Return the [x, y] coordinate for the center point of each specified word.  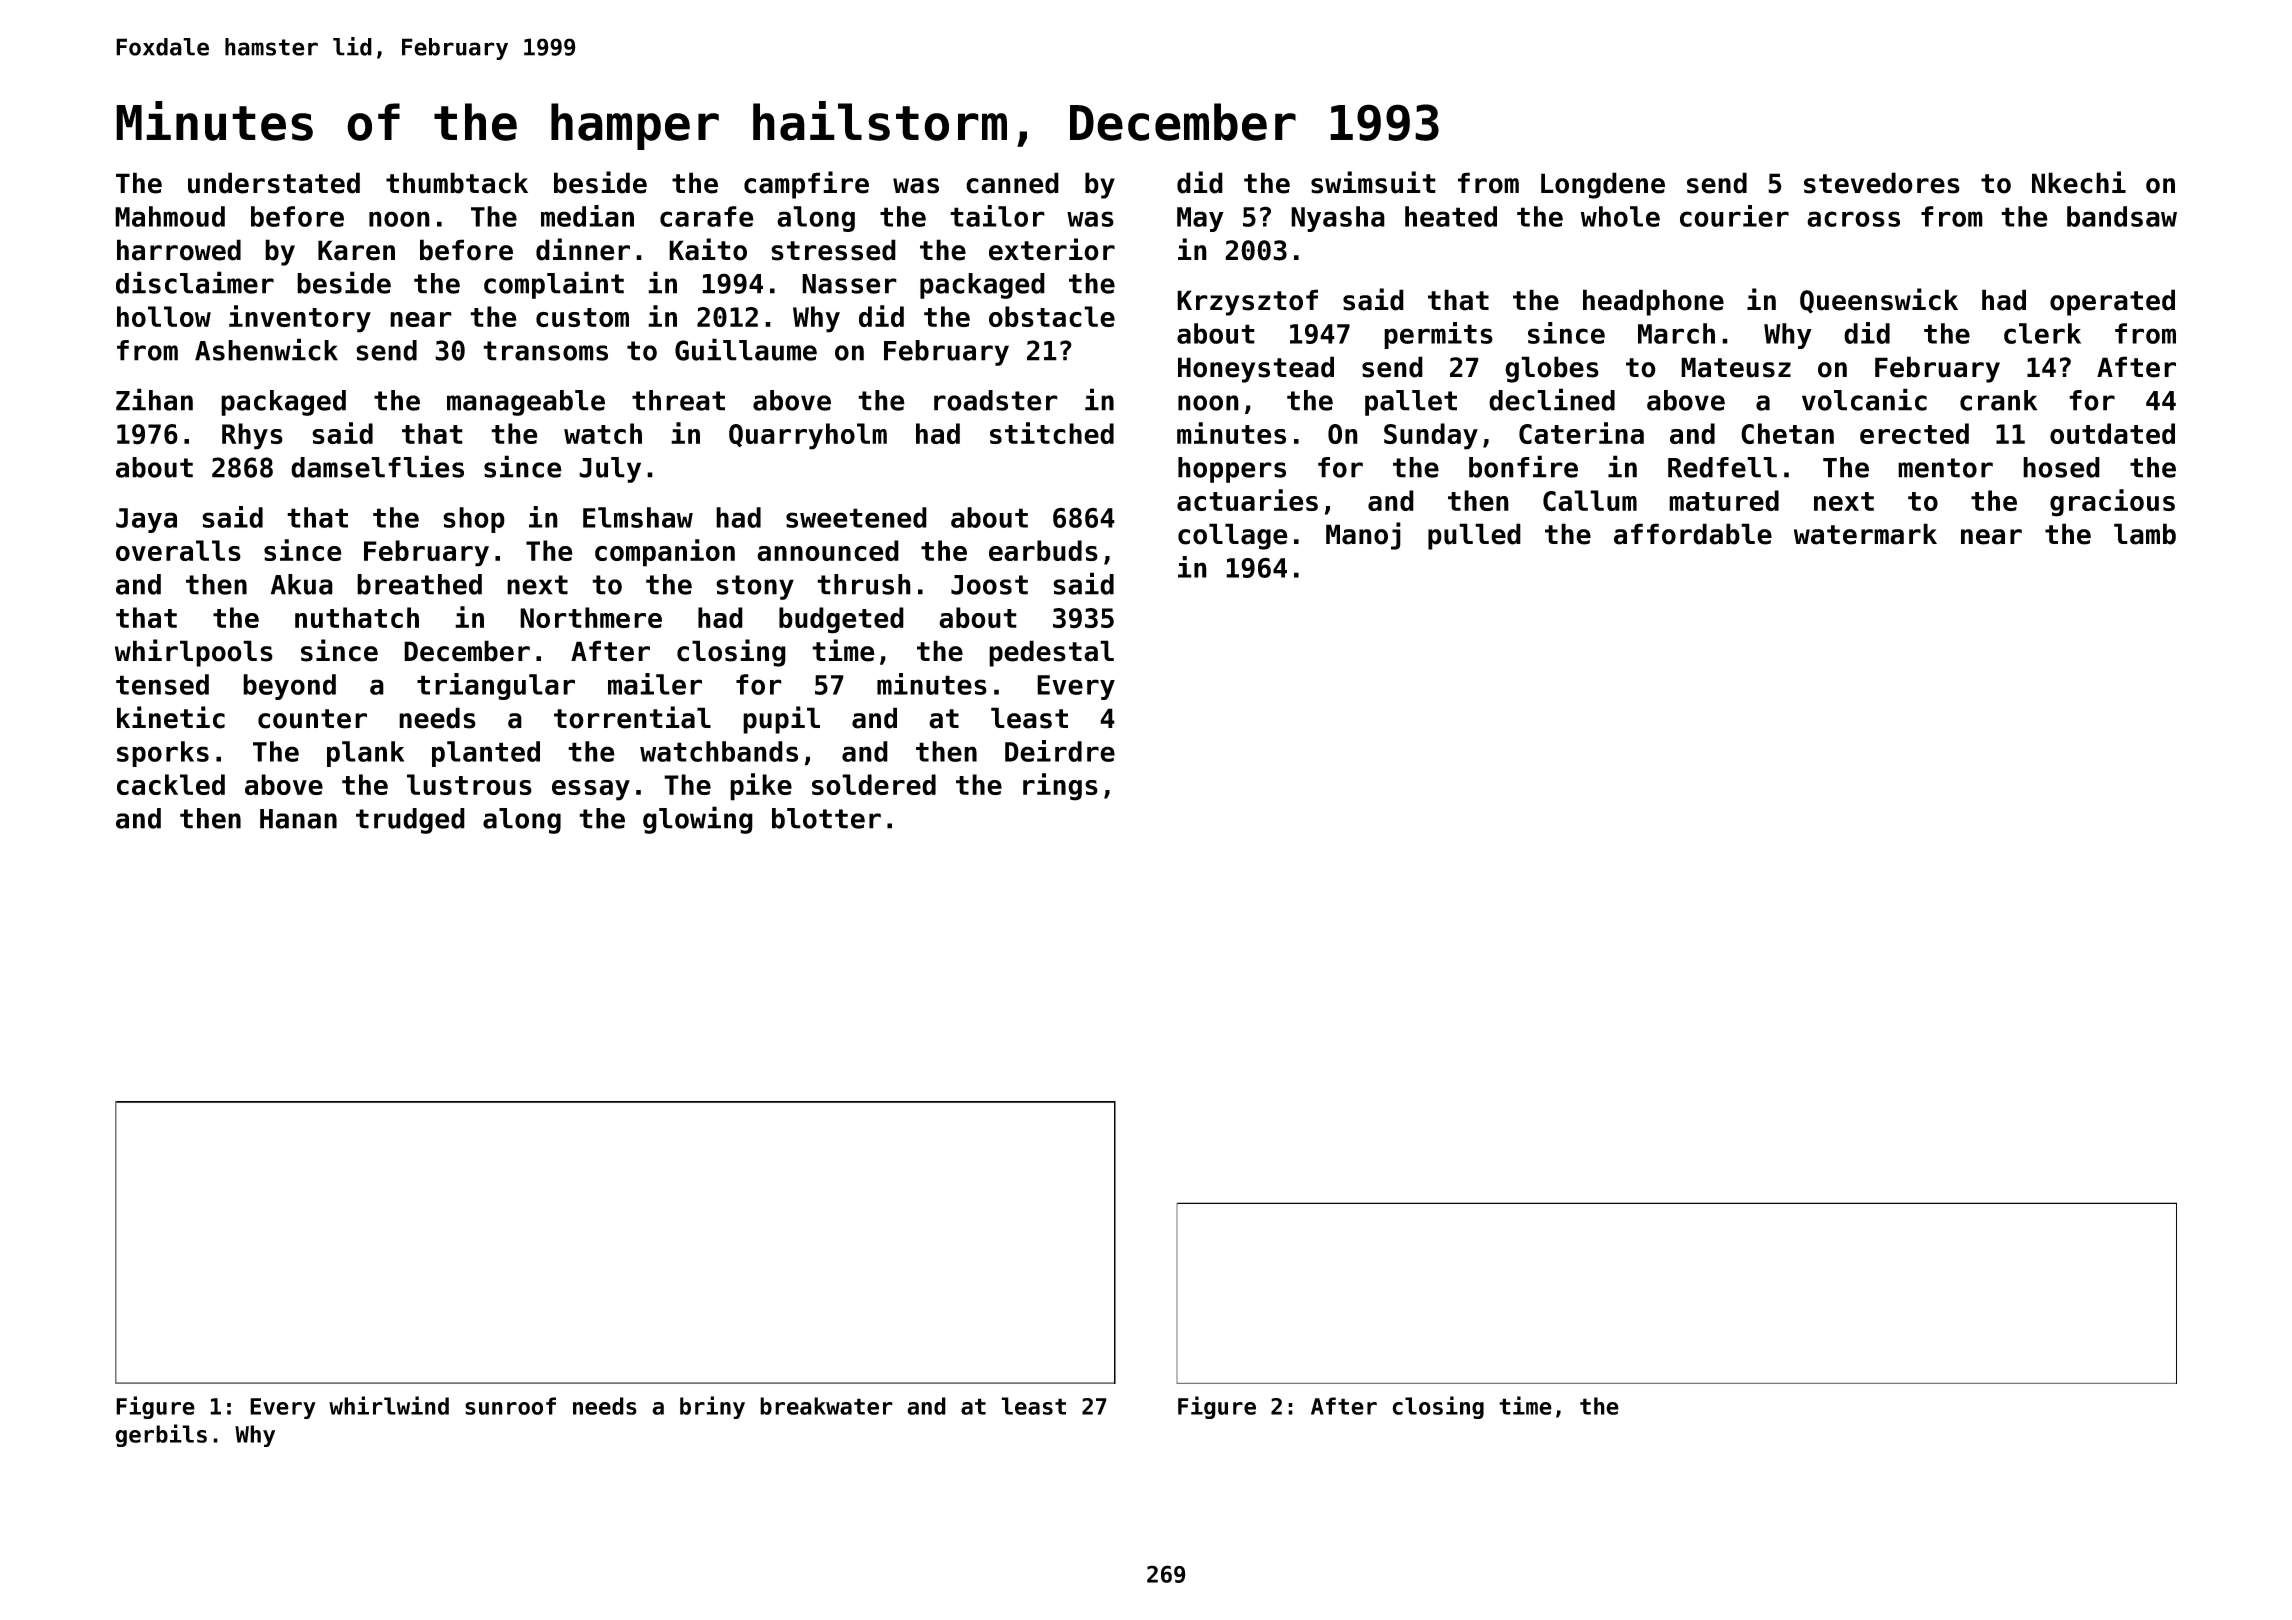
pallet [1411, 403]
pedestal [1051, 653]
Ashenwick [266, 349]
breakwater [826, 1406]
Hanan [298, 819]
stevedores [1882, 183]
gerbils [161, 1435]
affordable [1693, 534]
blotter [826, 818]
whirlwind [389, 1405]
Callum [1590, 500]
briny [712, 1407]
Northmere [591, 617]
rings [1060, 787]
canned [1012, 183]
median [587, 216]
